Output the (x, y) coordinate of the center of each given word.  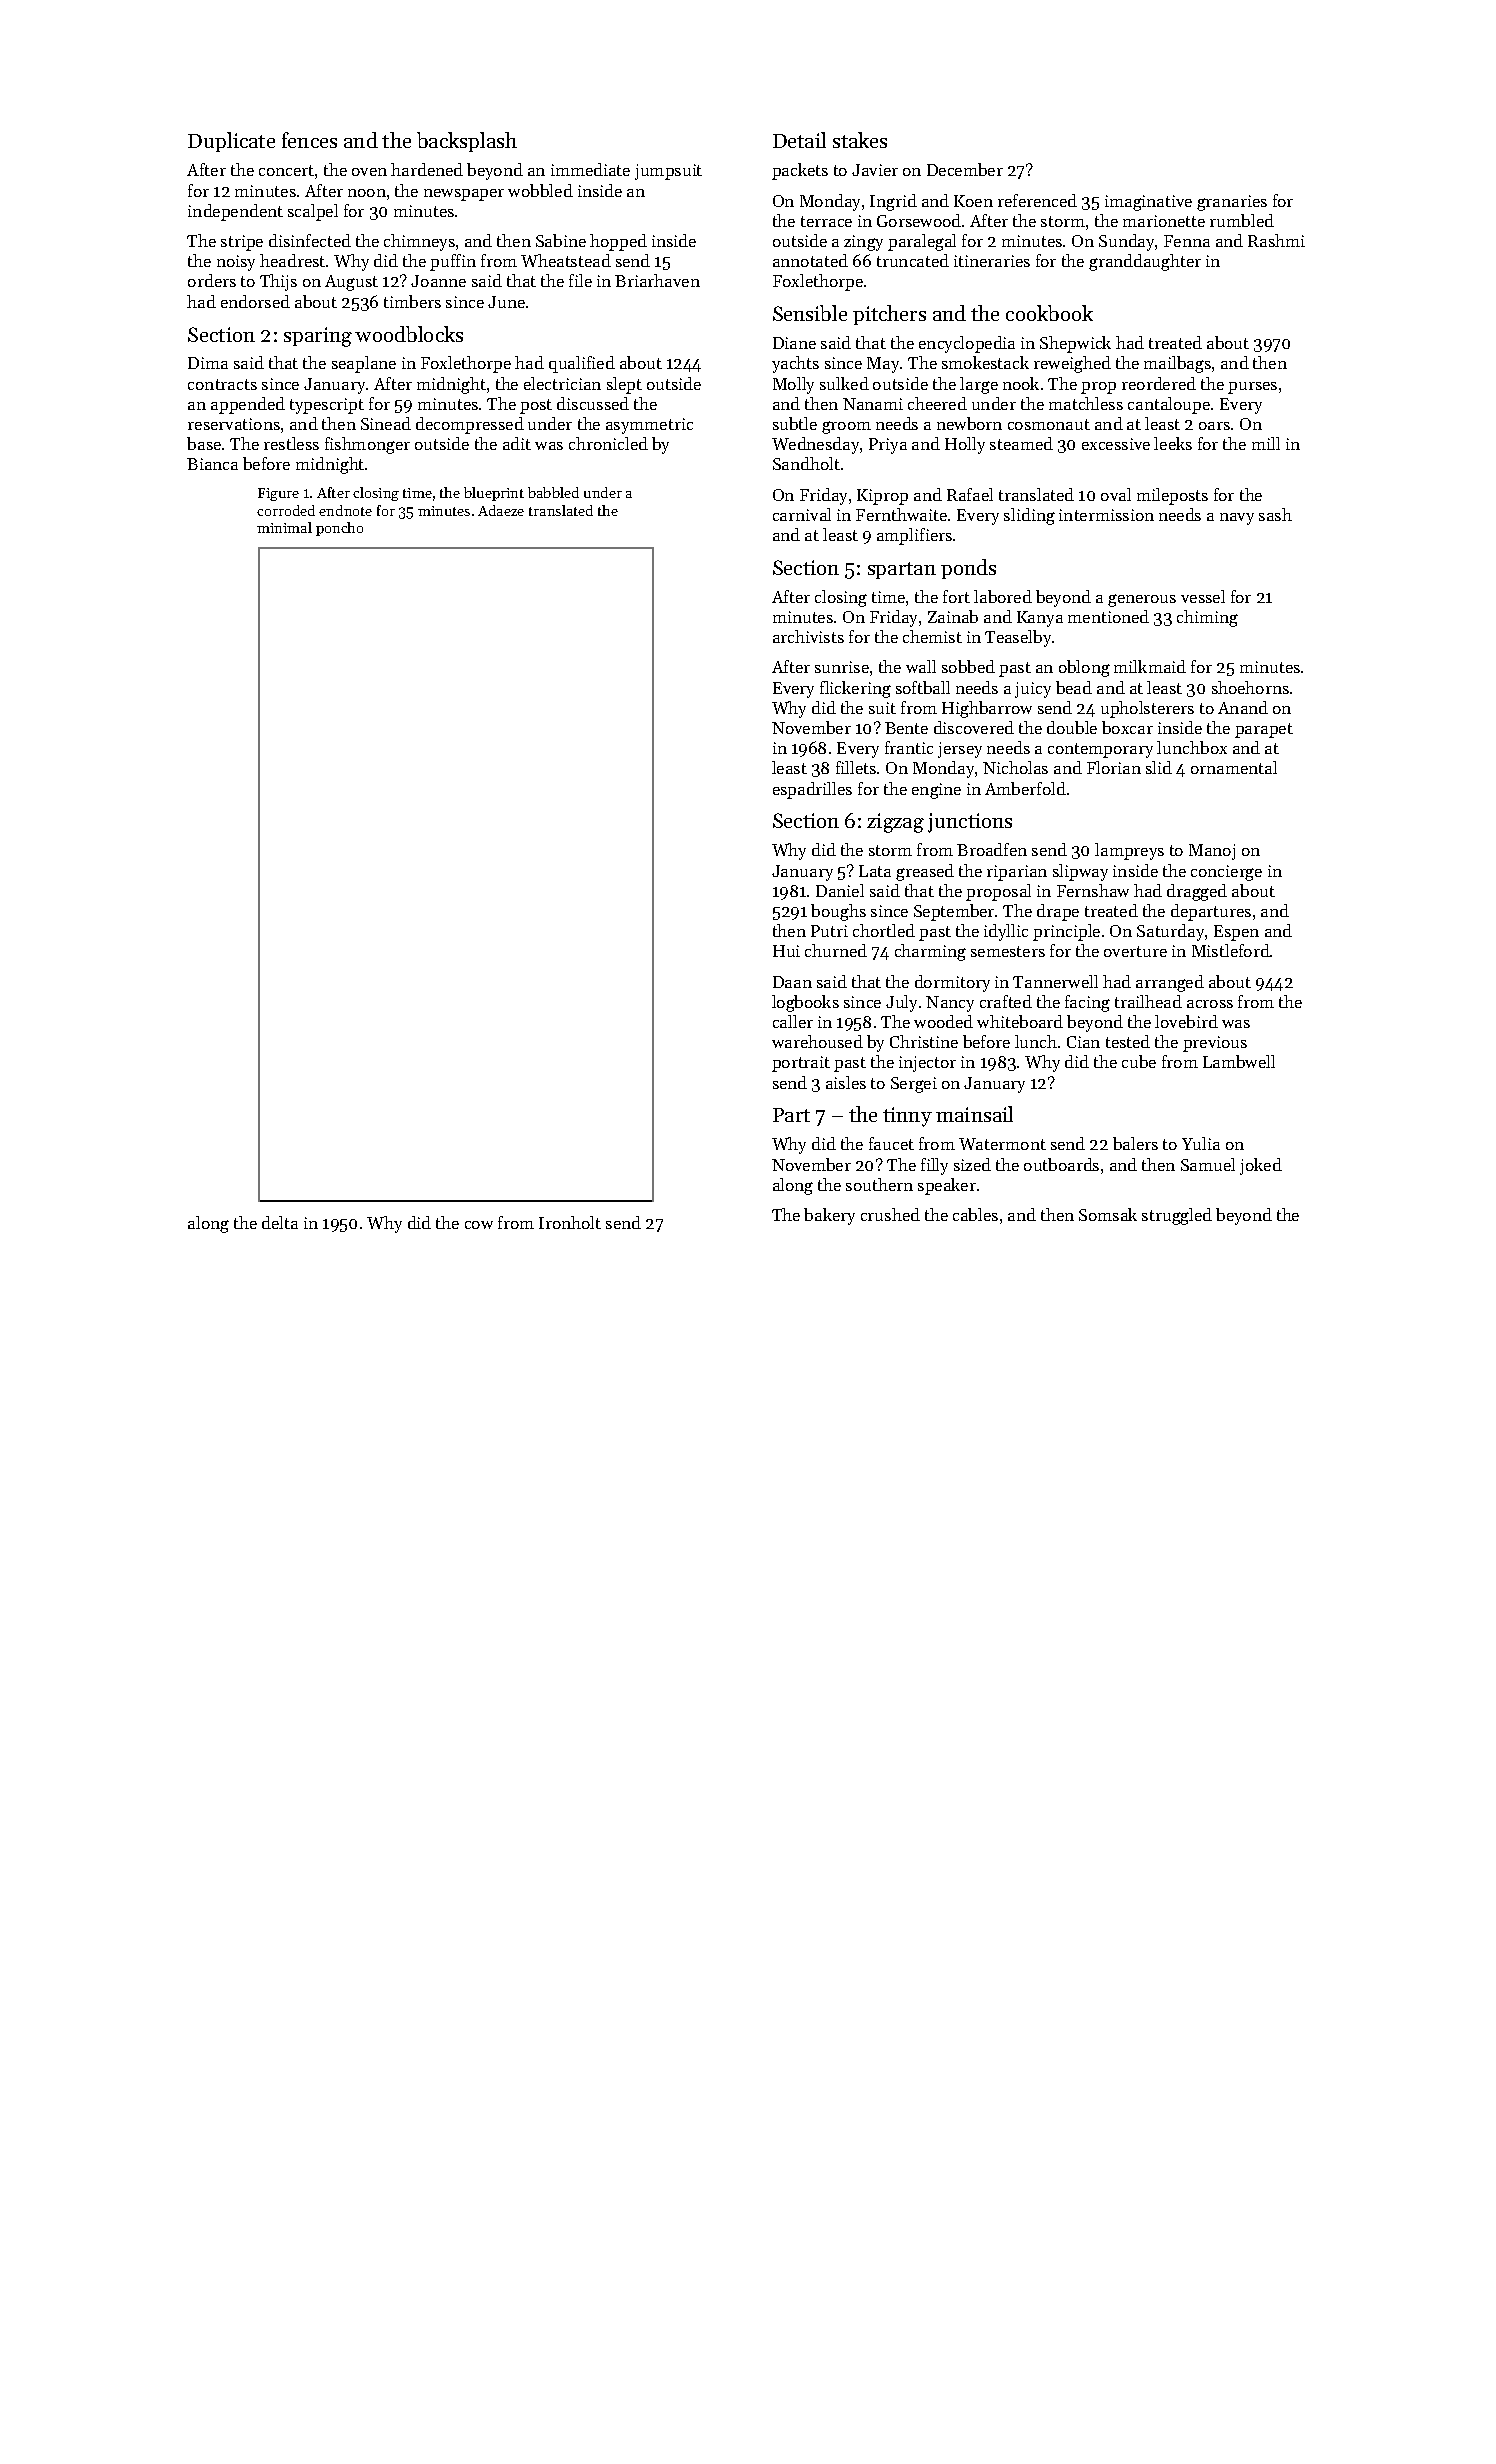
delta (280, 1222)
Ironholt (570, 1222)
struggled (1177, 1216)
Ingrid (893, 202)
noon (367, 193)
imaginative (1148, 203)
